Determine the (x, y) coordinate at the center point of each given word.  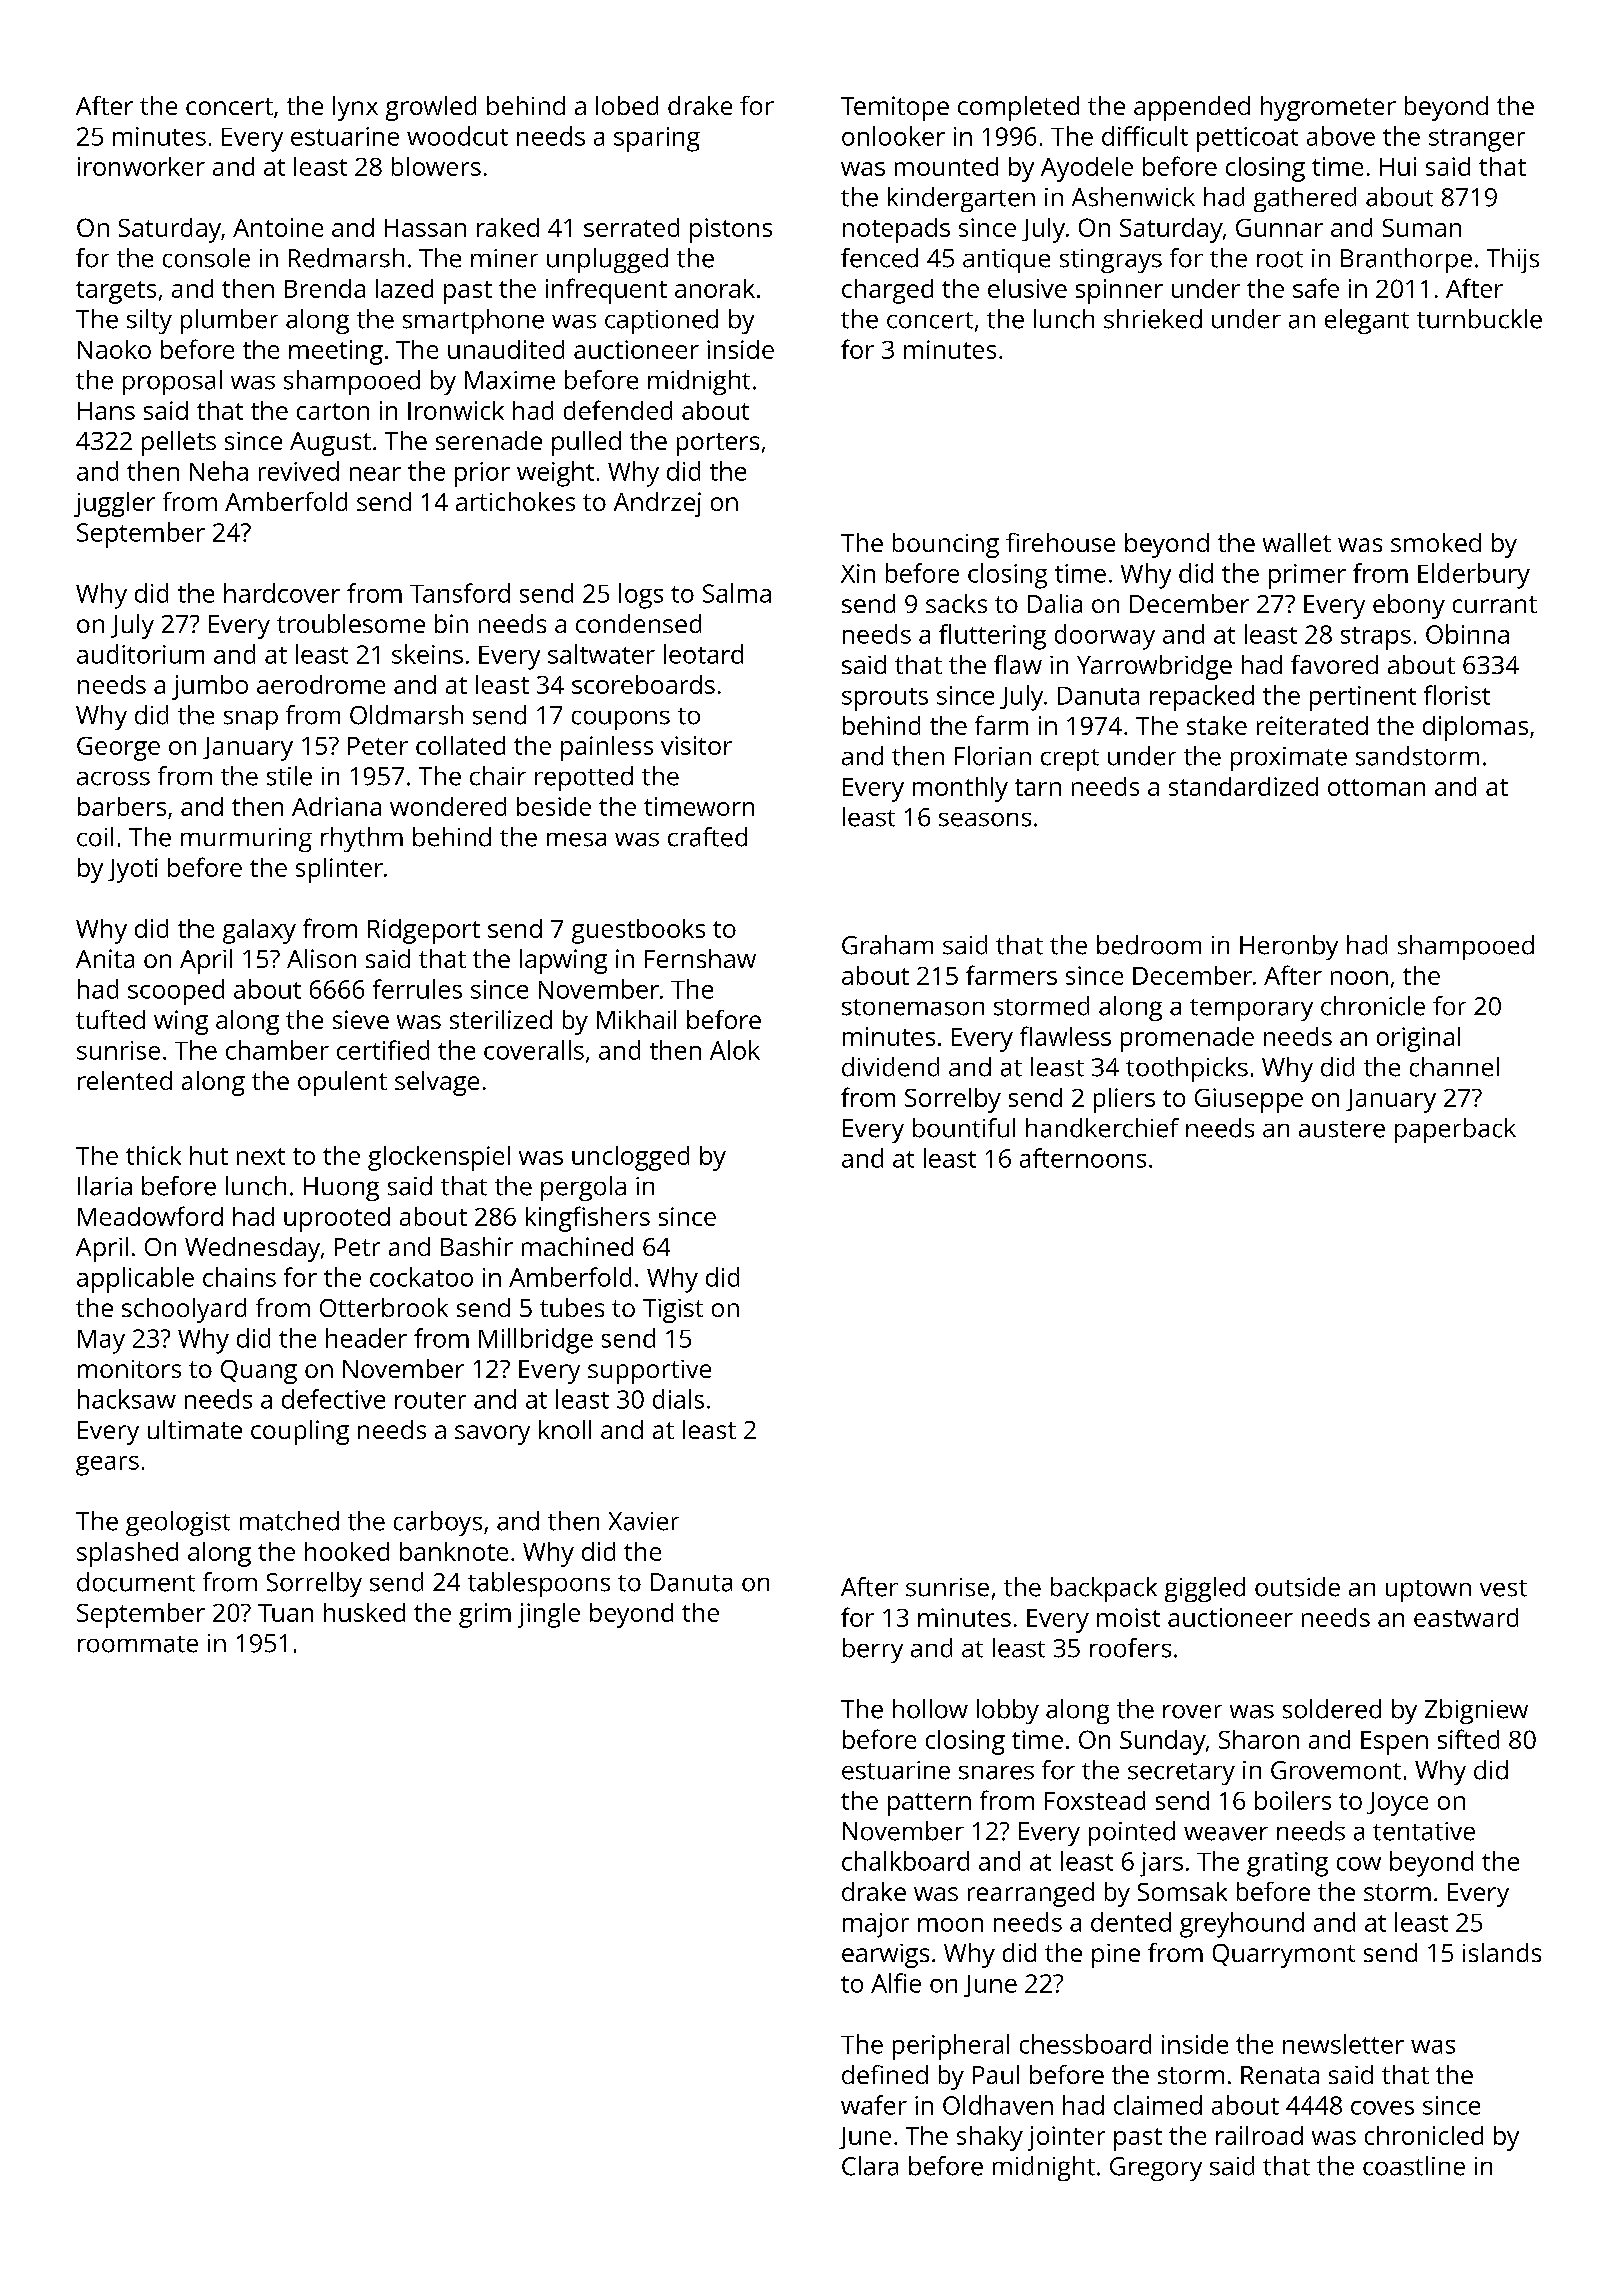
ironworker (141, 166)
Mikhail (636, 1019)
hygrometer (1328, 108)
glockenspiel (439, 1158)
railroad (1259, 2135)
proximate (1289, 759)
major (876, 1925)
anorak (715, 288)
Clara (870, 2166)
